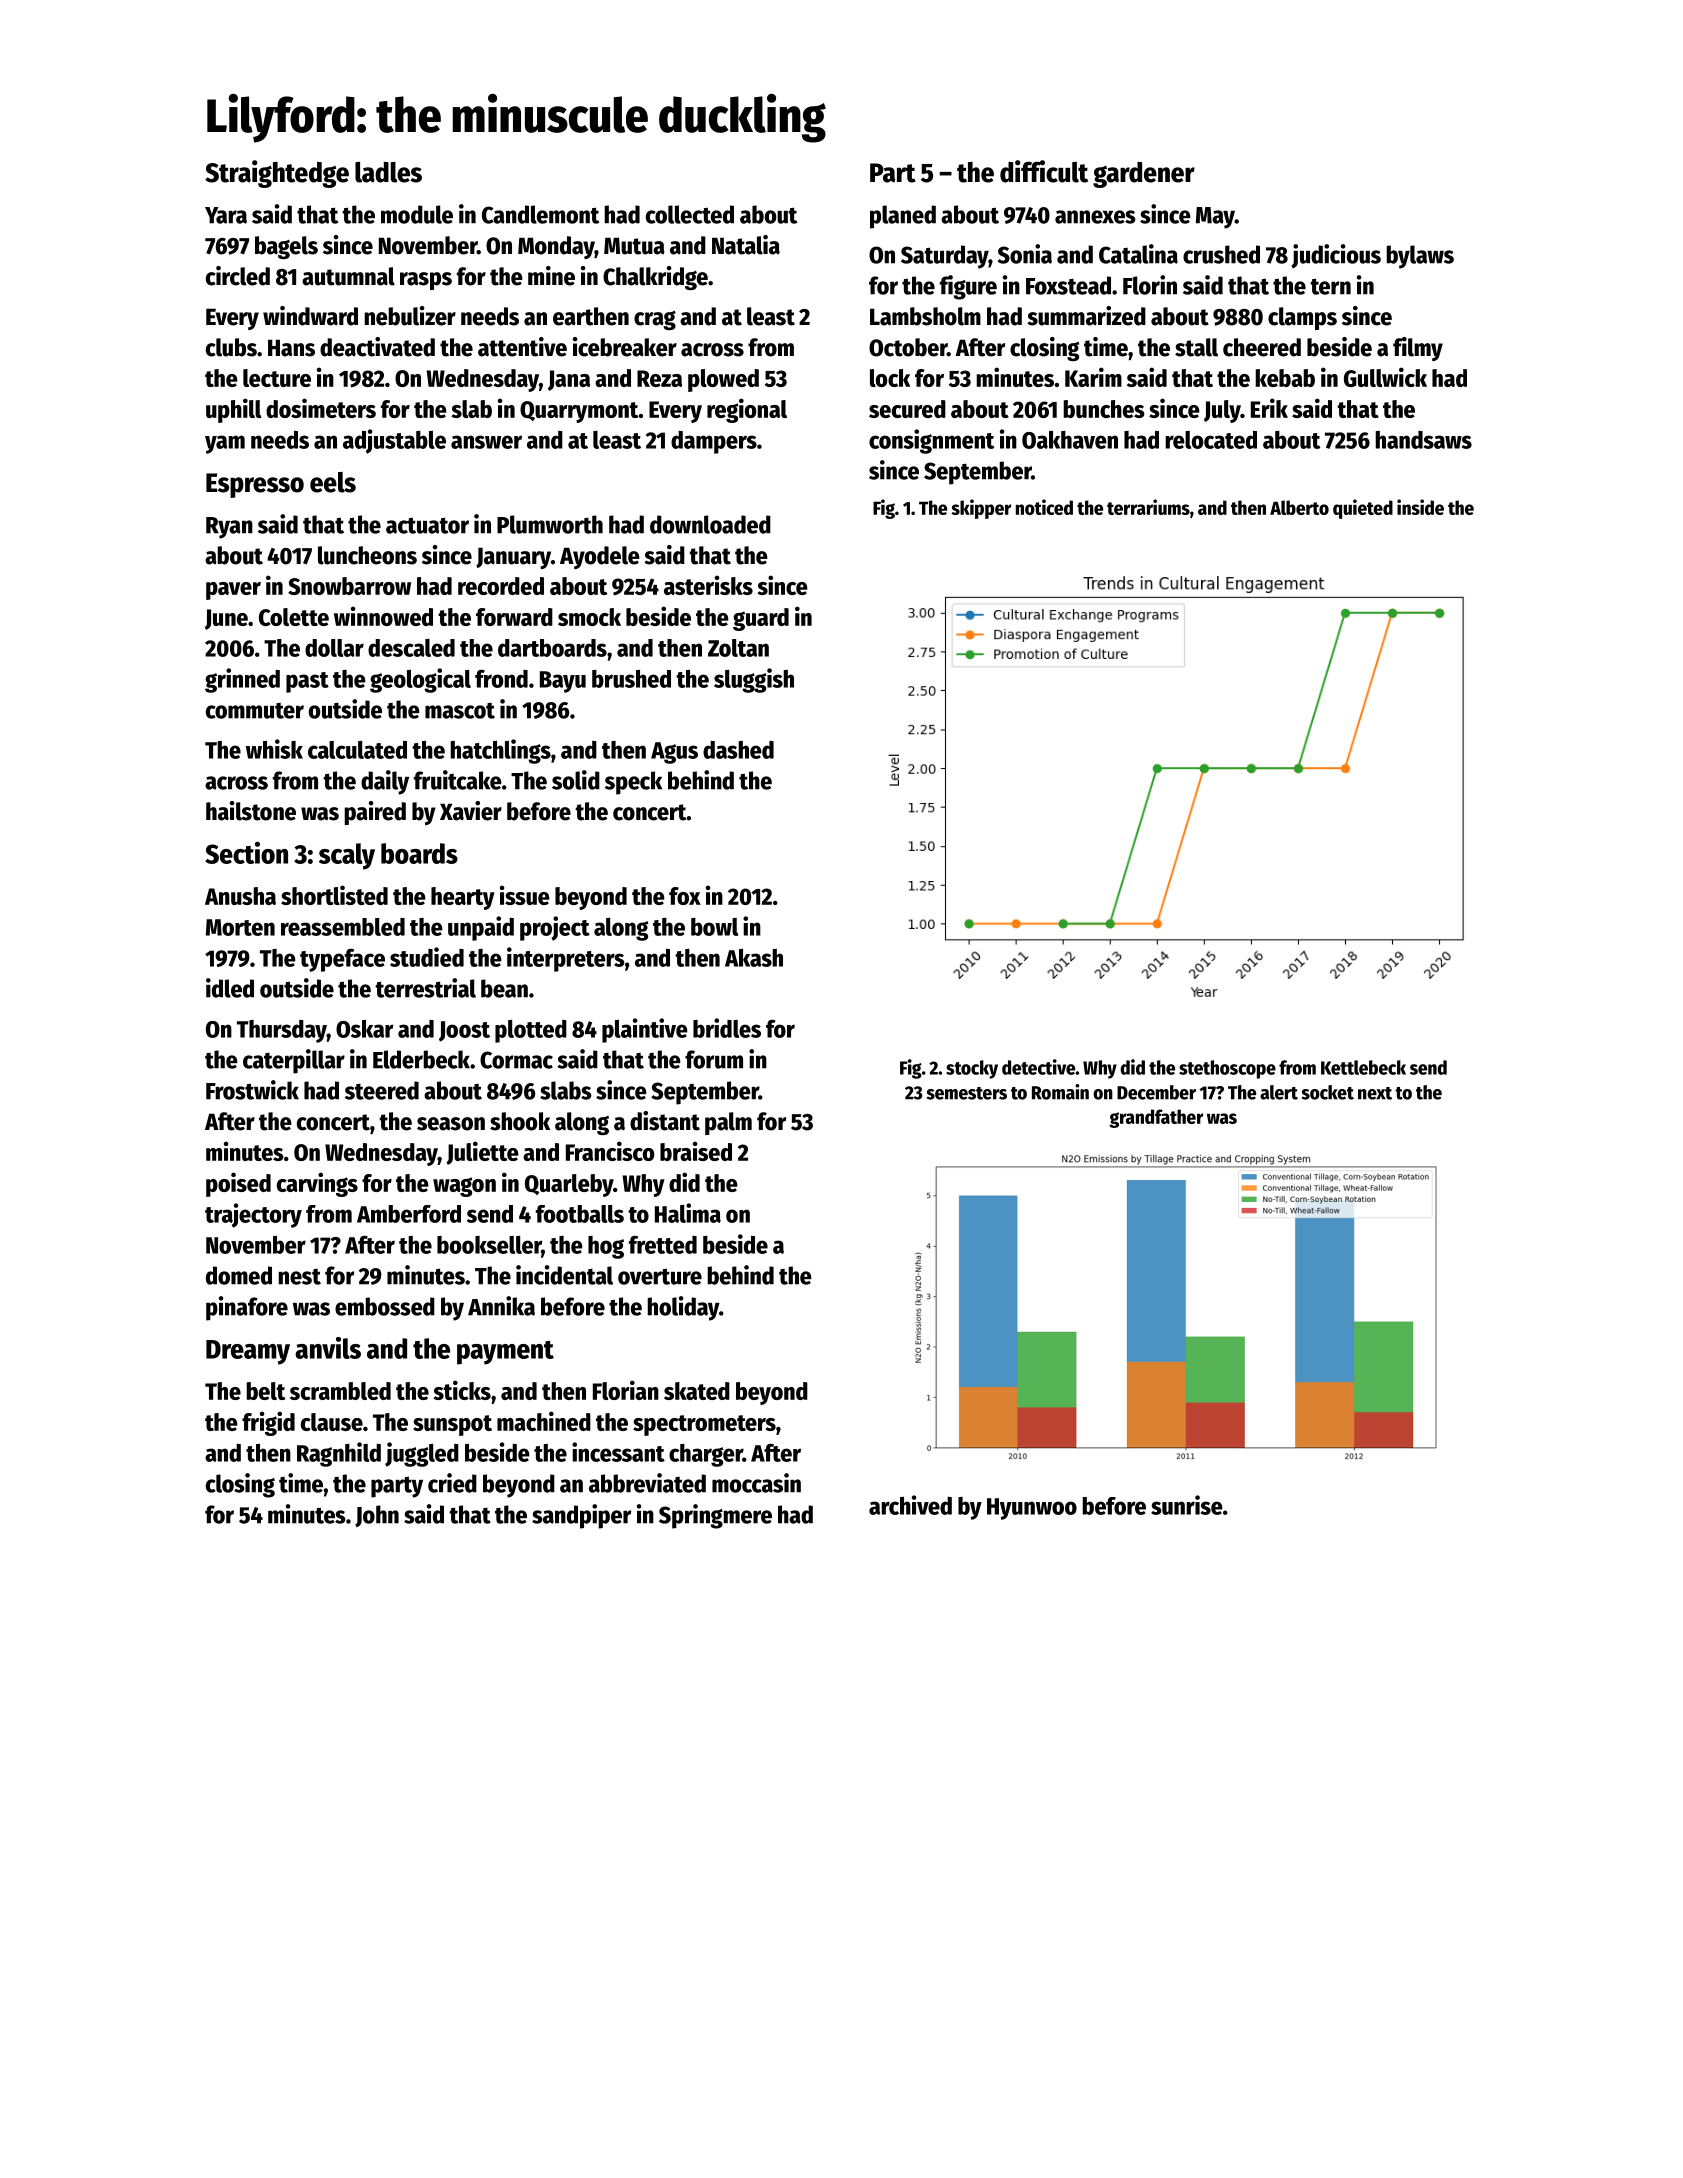 The height and width of the screenshot is (2178, 1683). Describe the element at coordinates (1363, 509) in the screenshot. I see `quieted` at that location.
